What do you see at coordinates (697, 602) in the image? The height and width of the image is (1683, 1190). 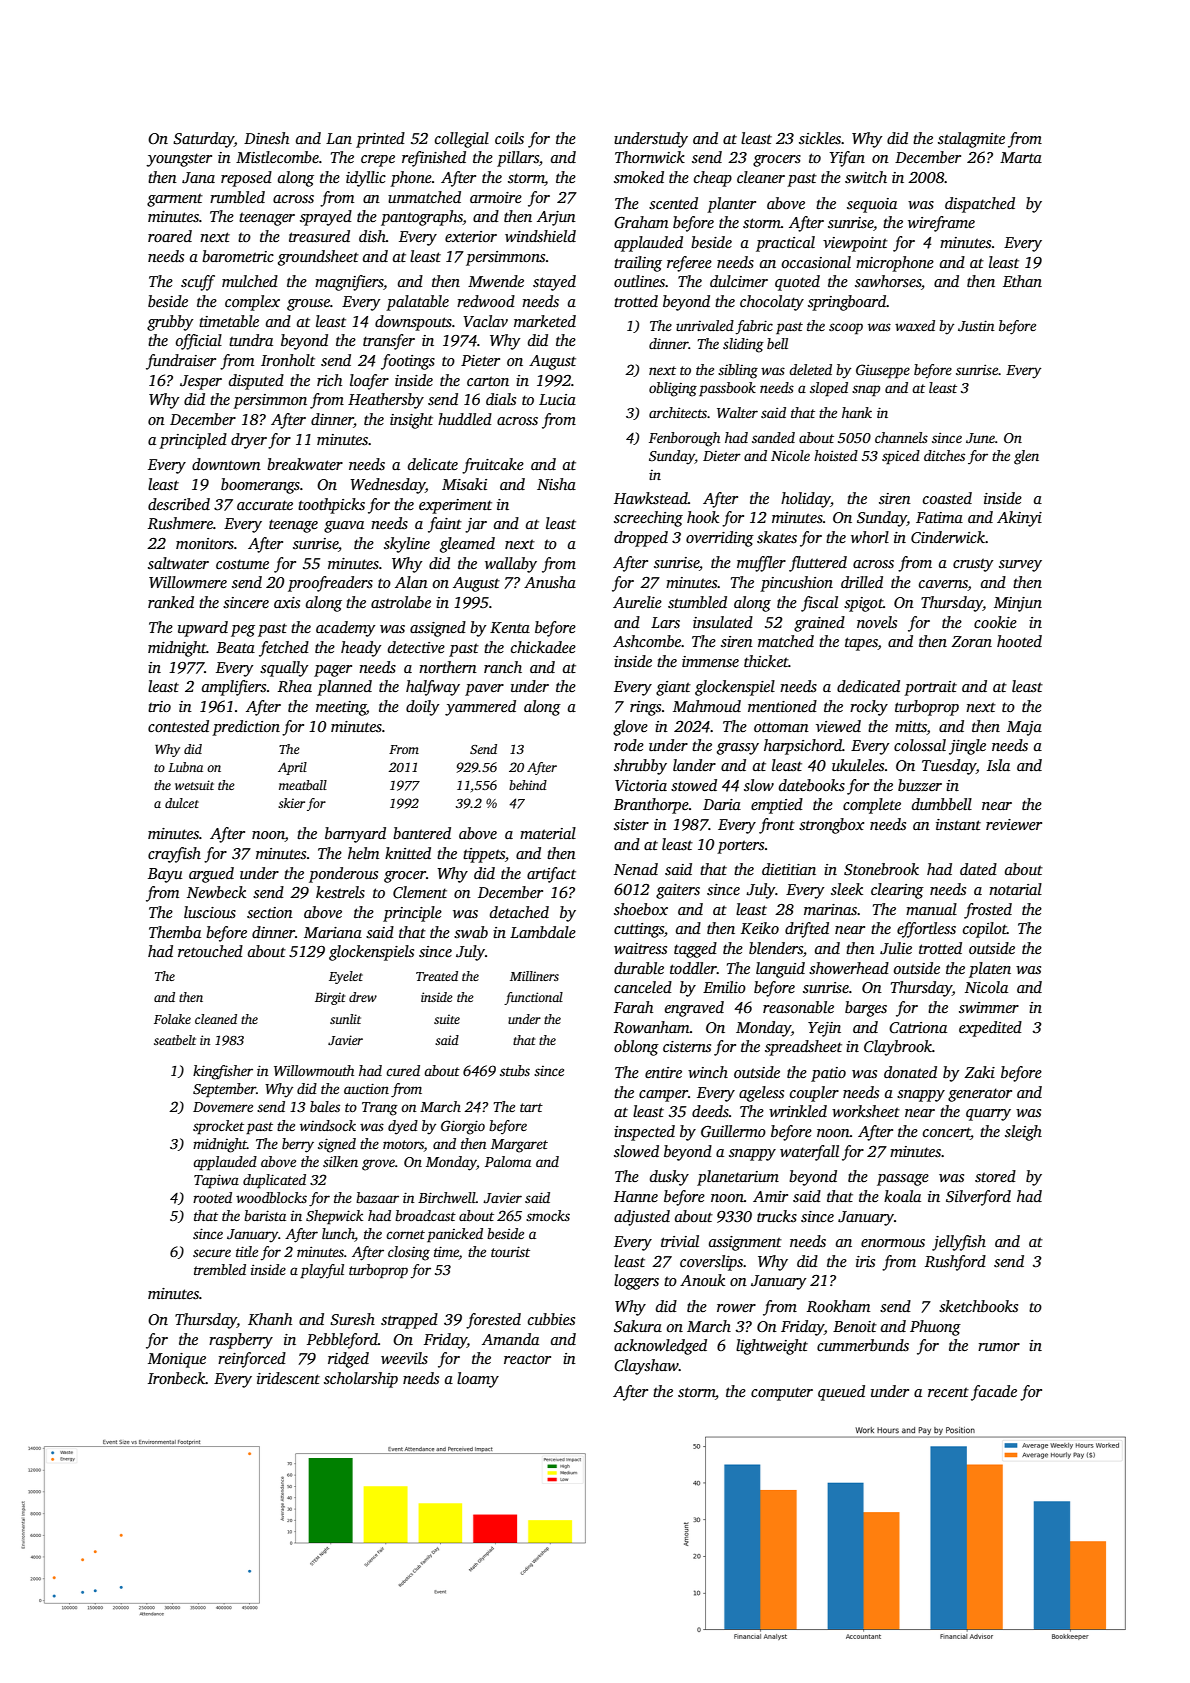 I see `stumbled` at bounding box center [697, 602].
